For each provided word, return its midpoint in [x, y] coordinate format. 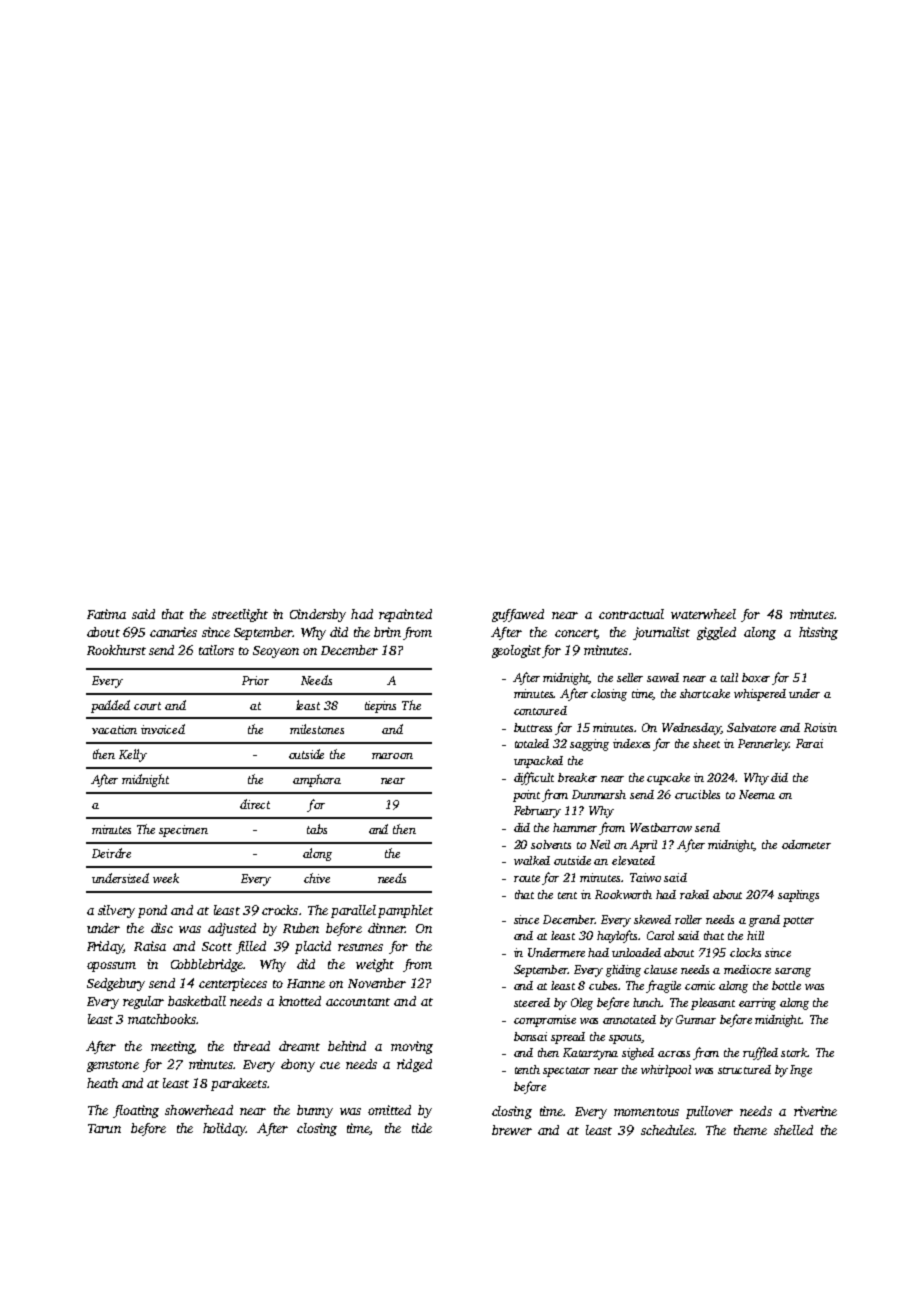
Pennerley [763, 745]
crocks [280, 910]
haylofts [618, 936]
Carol [660, 935]
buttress [533, 727]
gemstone [113, 1066]
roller [688, 919]
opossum [111, 967]
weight [375, 965]
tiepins [380, 707]
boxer [756, 677]
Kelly [133, 755]
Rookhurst [116, 650]
